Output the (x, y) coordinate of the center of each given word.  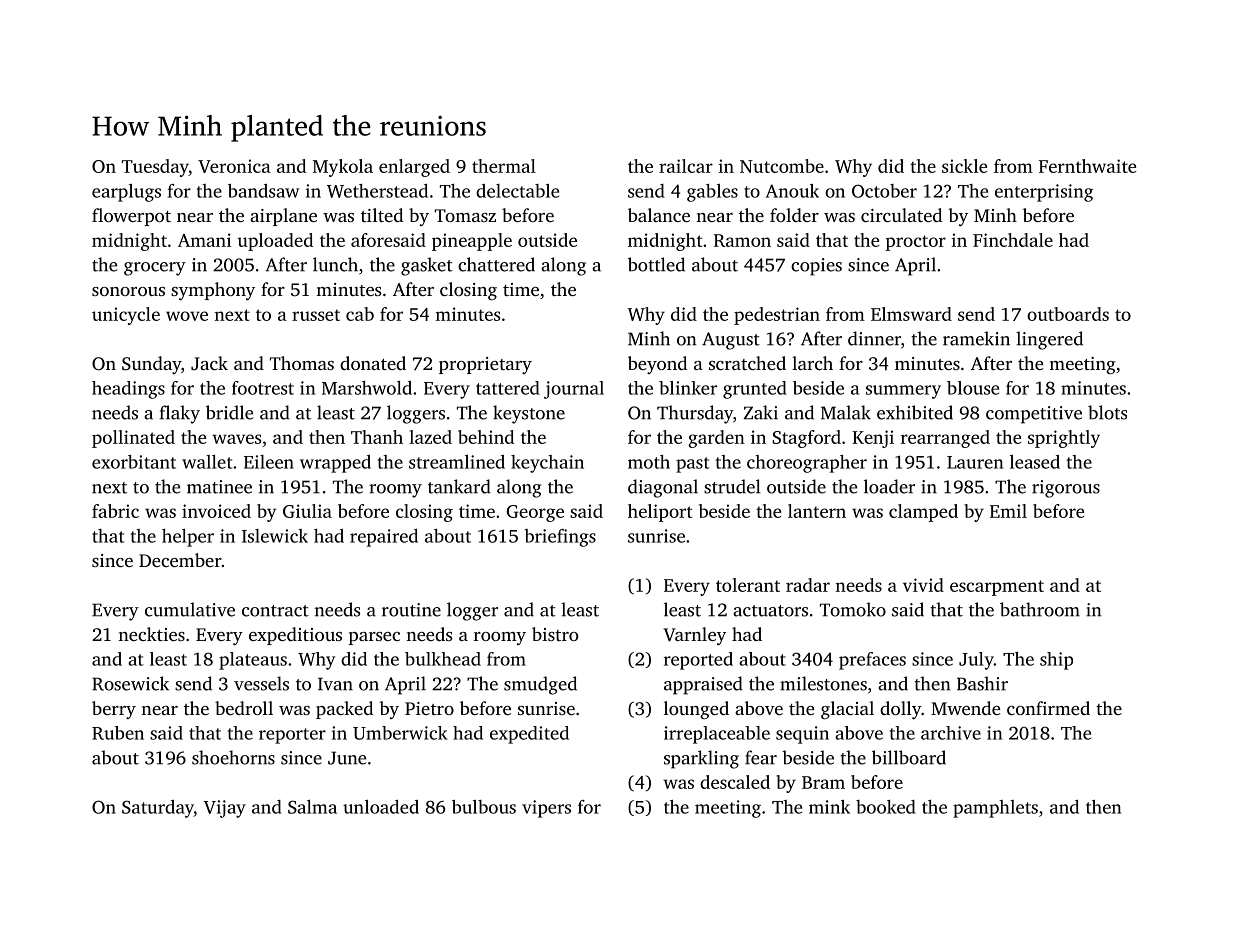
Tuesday (155, 168)
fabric (115, 511)
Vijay (224, 809)
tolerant (748, 585)
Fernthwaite (1087, 166)
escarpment (997, 588)
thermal (504, 166)
